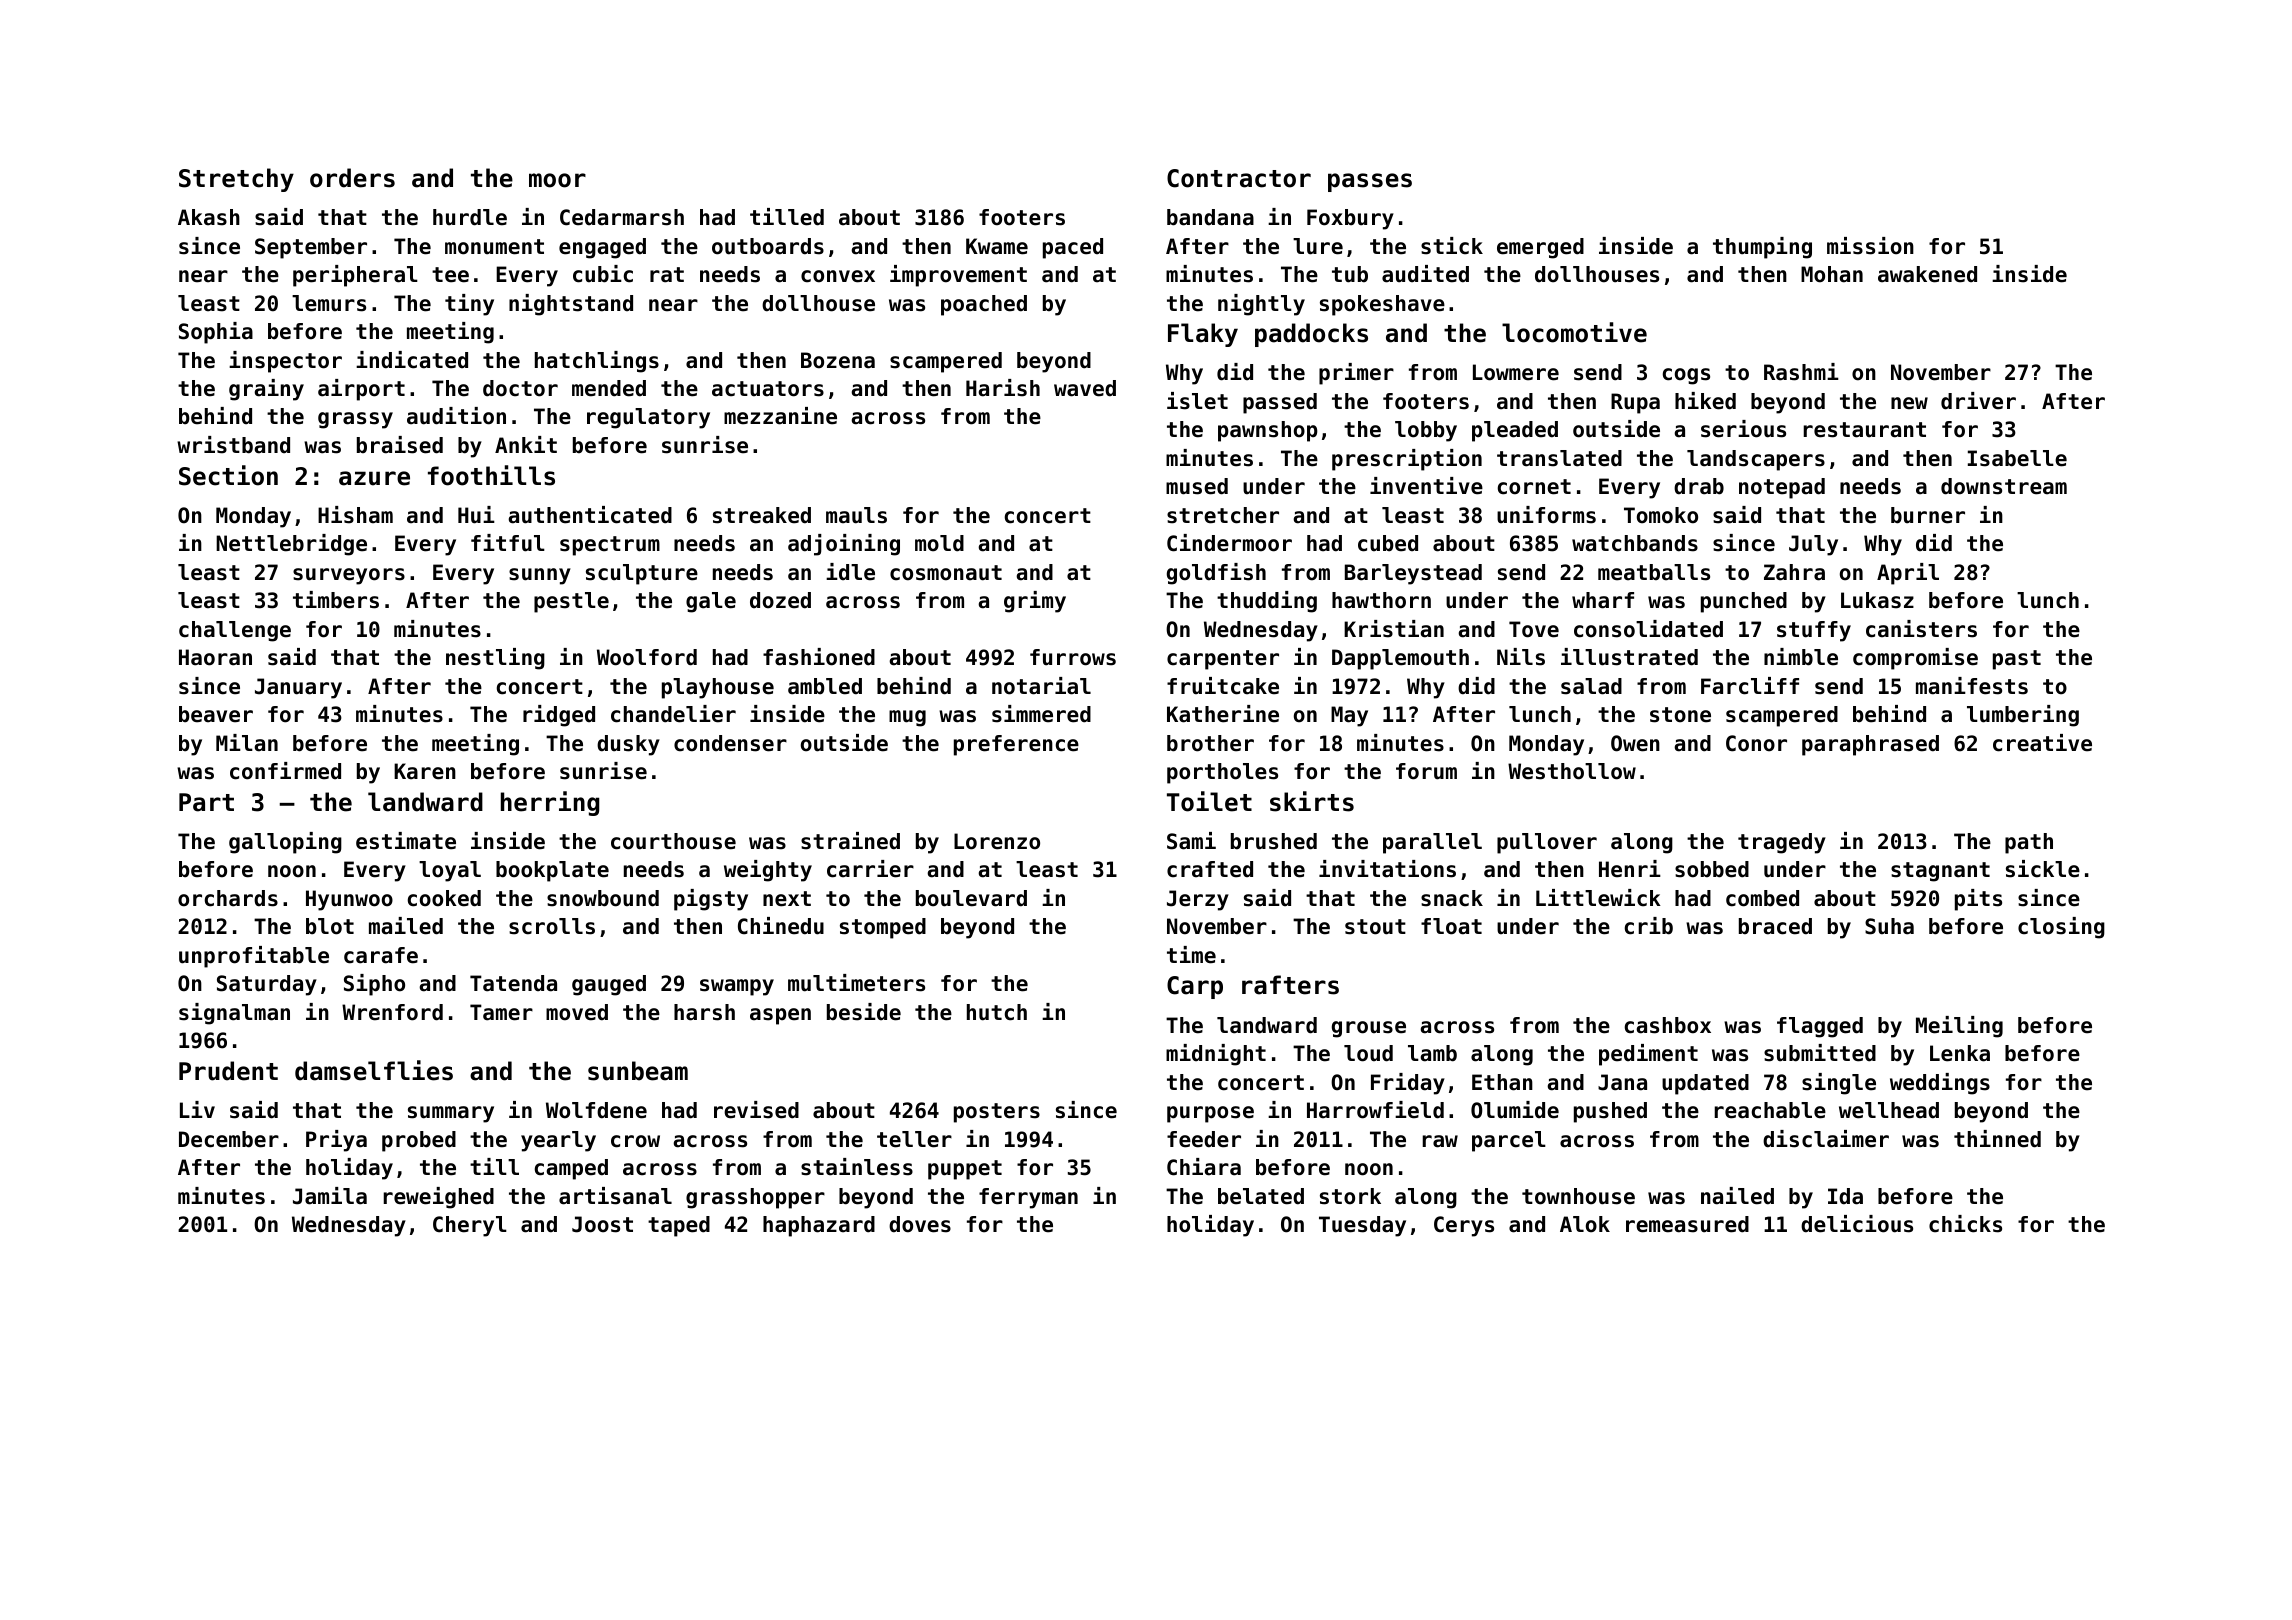 This page has width=2292, height=1620. What do you see at coordinates (456, 416) in the page?
I see `audition` at bounding box center [456, 416].
